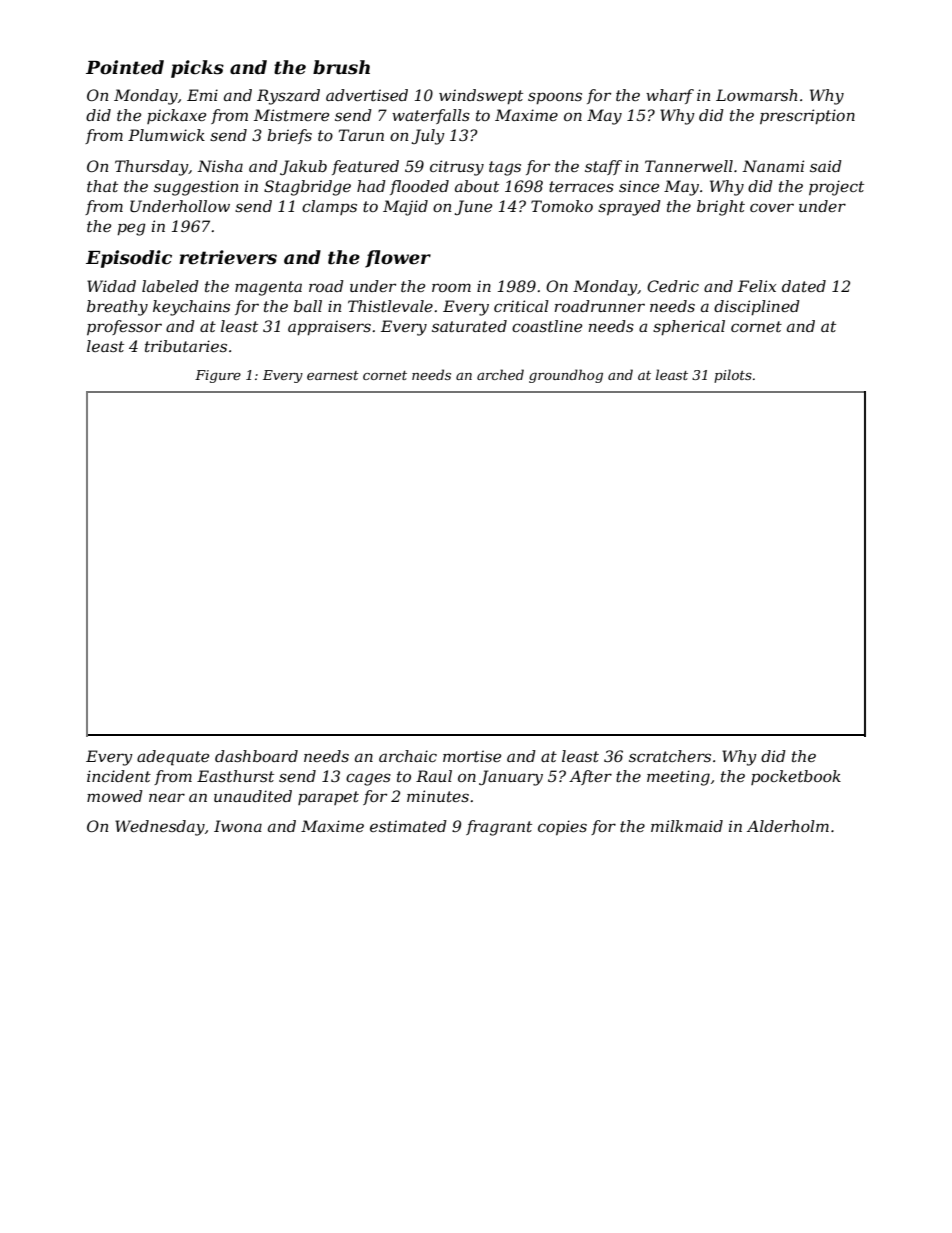  I want to click on Lowmarsh, so click(756, 95).
